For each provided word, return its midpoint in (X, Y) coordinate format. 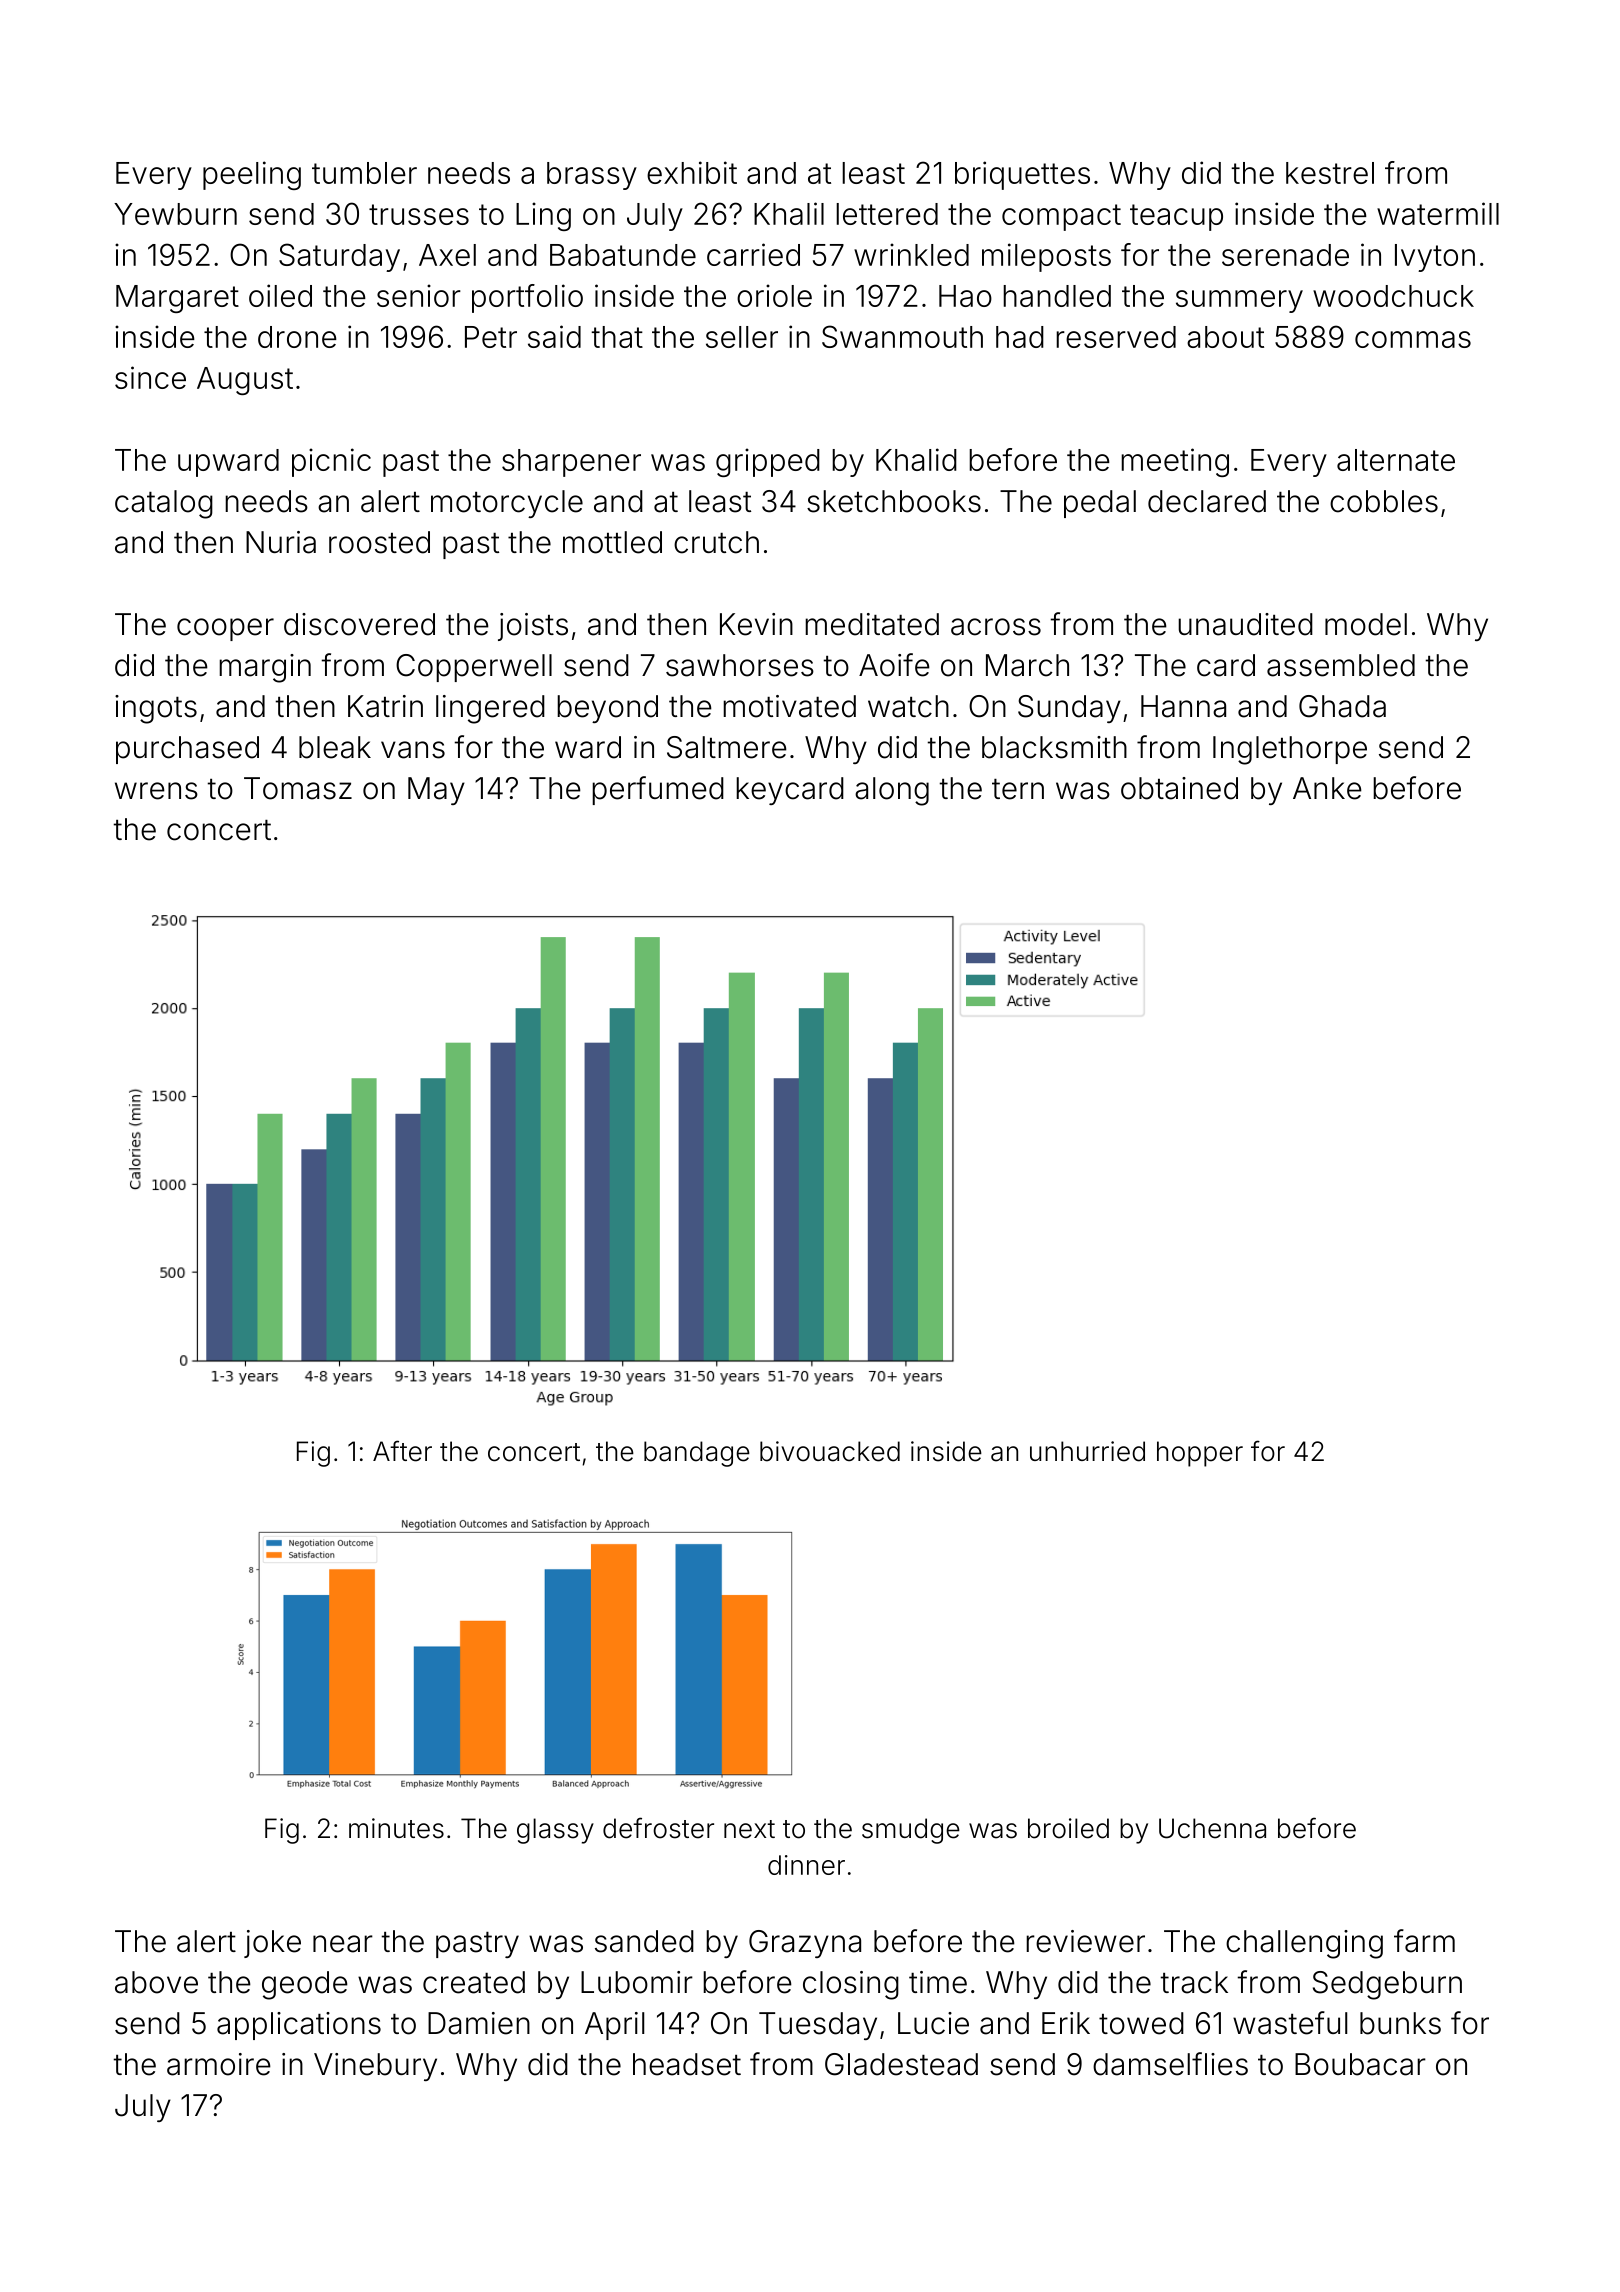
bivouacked (830, 1451)
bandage (697, 1454)
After (402, 1451)
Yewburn (175, 214)
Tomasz (298, 788)
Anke (1327, 788)
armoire (219, 2064)
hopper (1200, 1454)
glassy (555, 1831)
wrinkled (911, 254)
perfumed (658, 790)
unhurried (1087, 1451)
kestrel (1330, 173)
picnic (331, 462)
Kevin (756, 624)
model (1366, 624)
